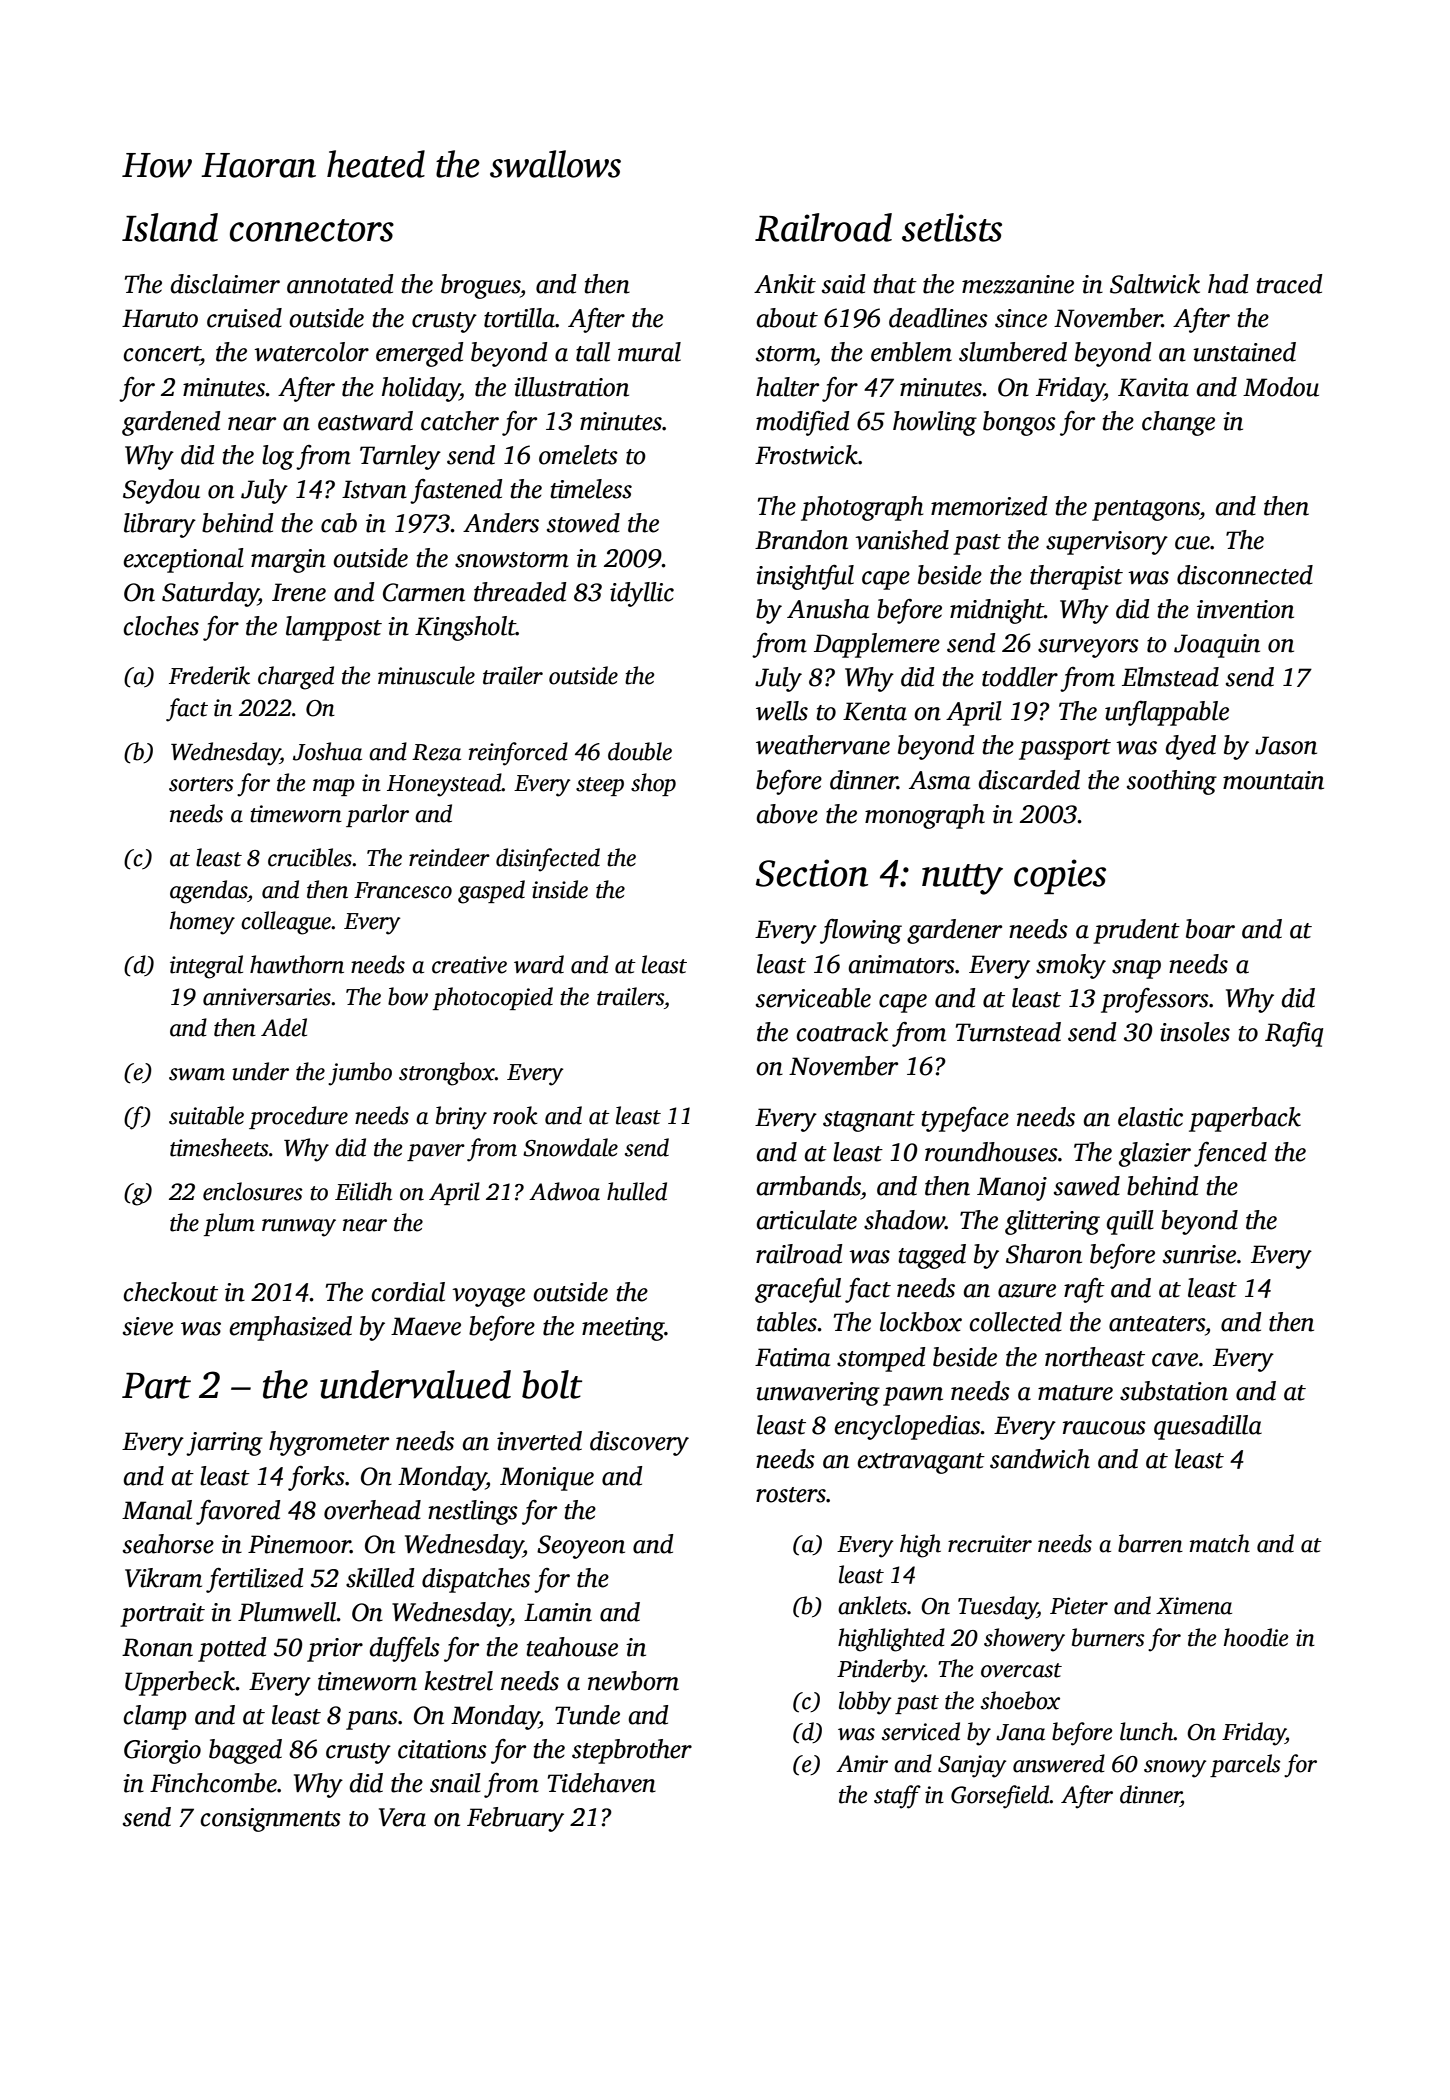 This screenshot has width=1450, height=2100. What do you see at coordinates (1281, 387) in the screenshot?
I see `Modou` at bounding box center [1281, 387].
